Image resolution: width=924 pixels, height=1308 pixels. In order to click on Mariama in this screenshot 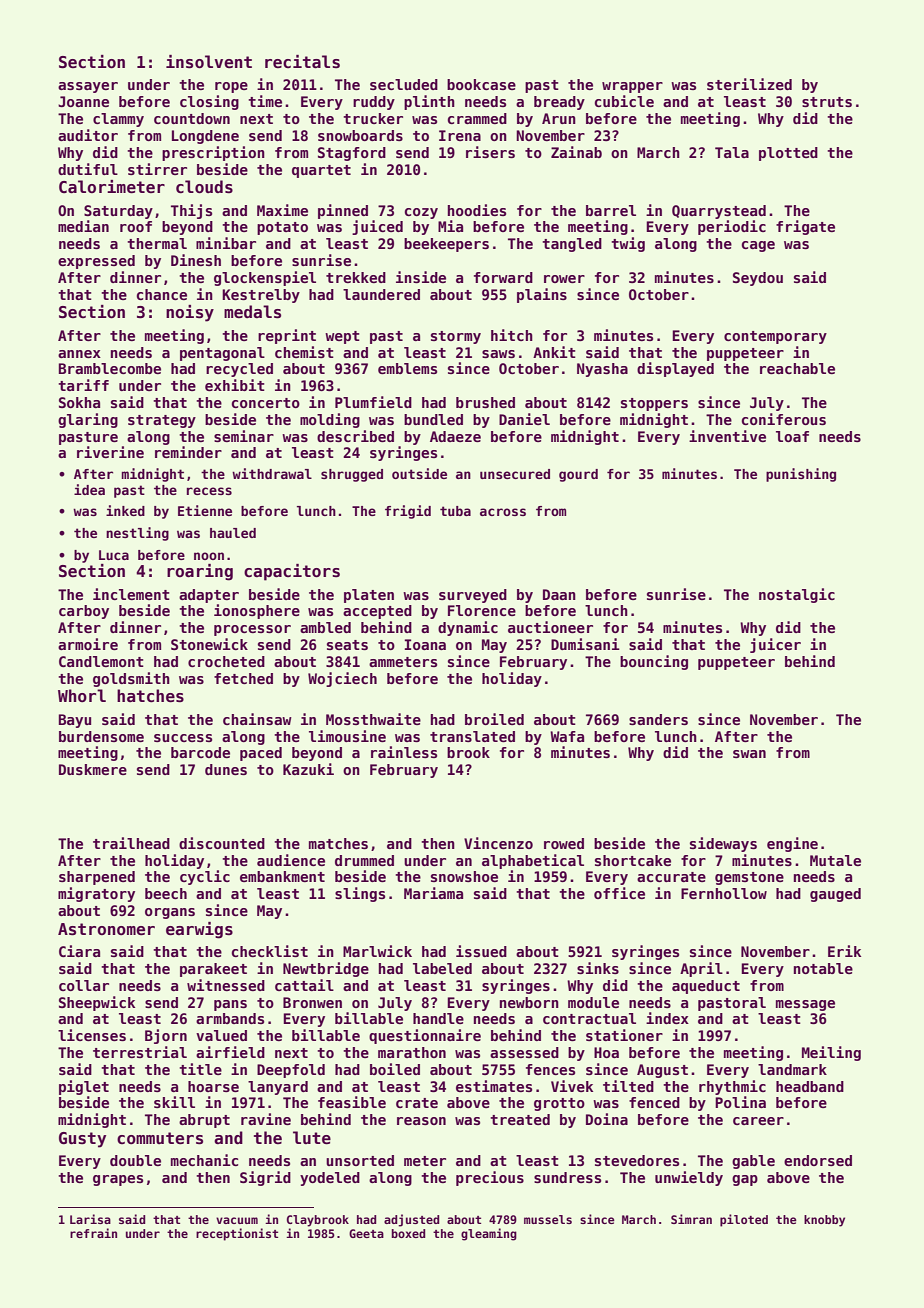, I will do `click(433, 893)`.
